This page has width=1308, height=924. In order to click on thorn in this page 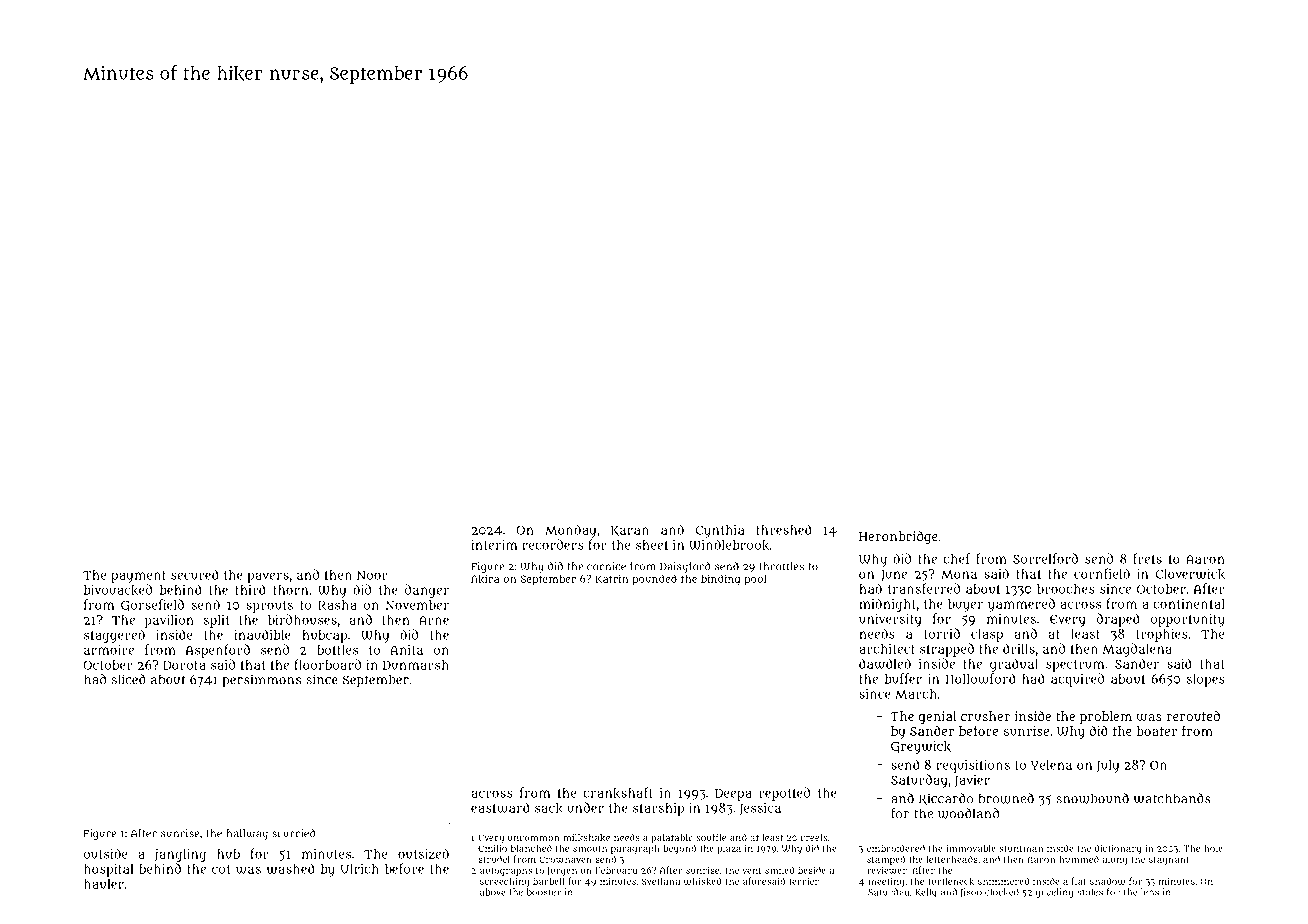, I will do `click(291, 590)`.
